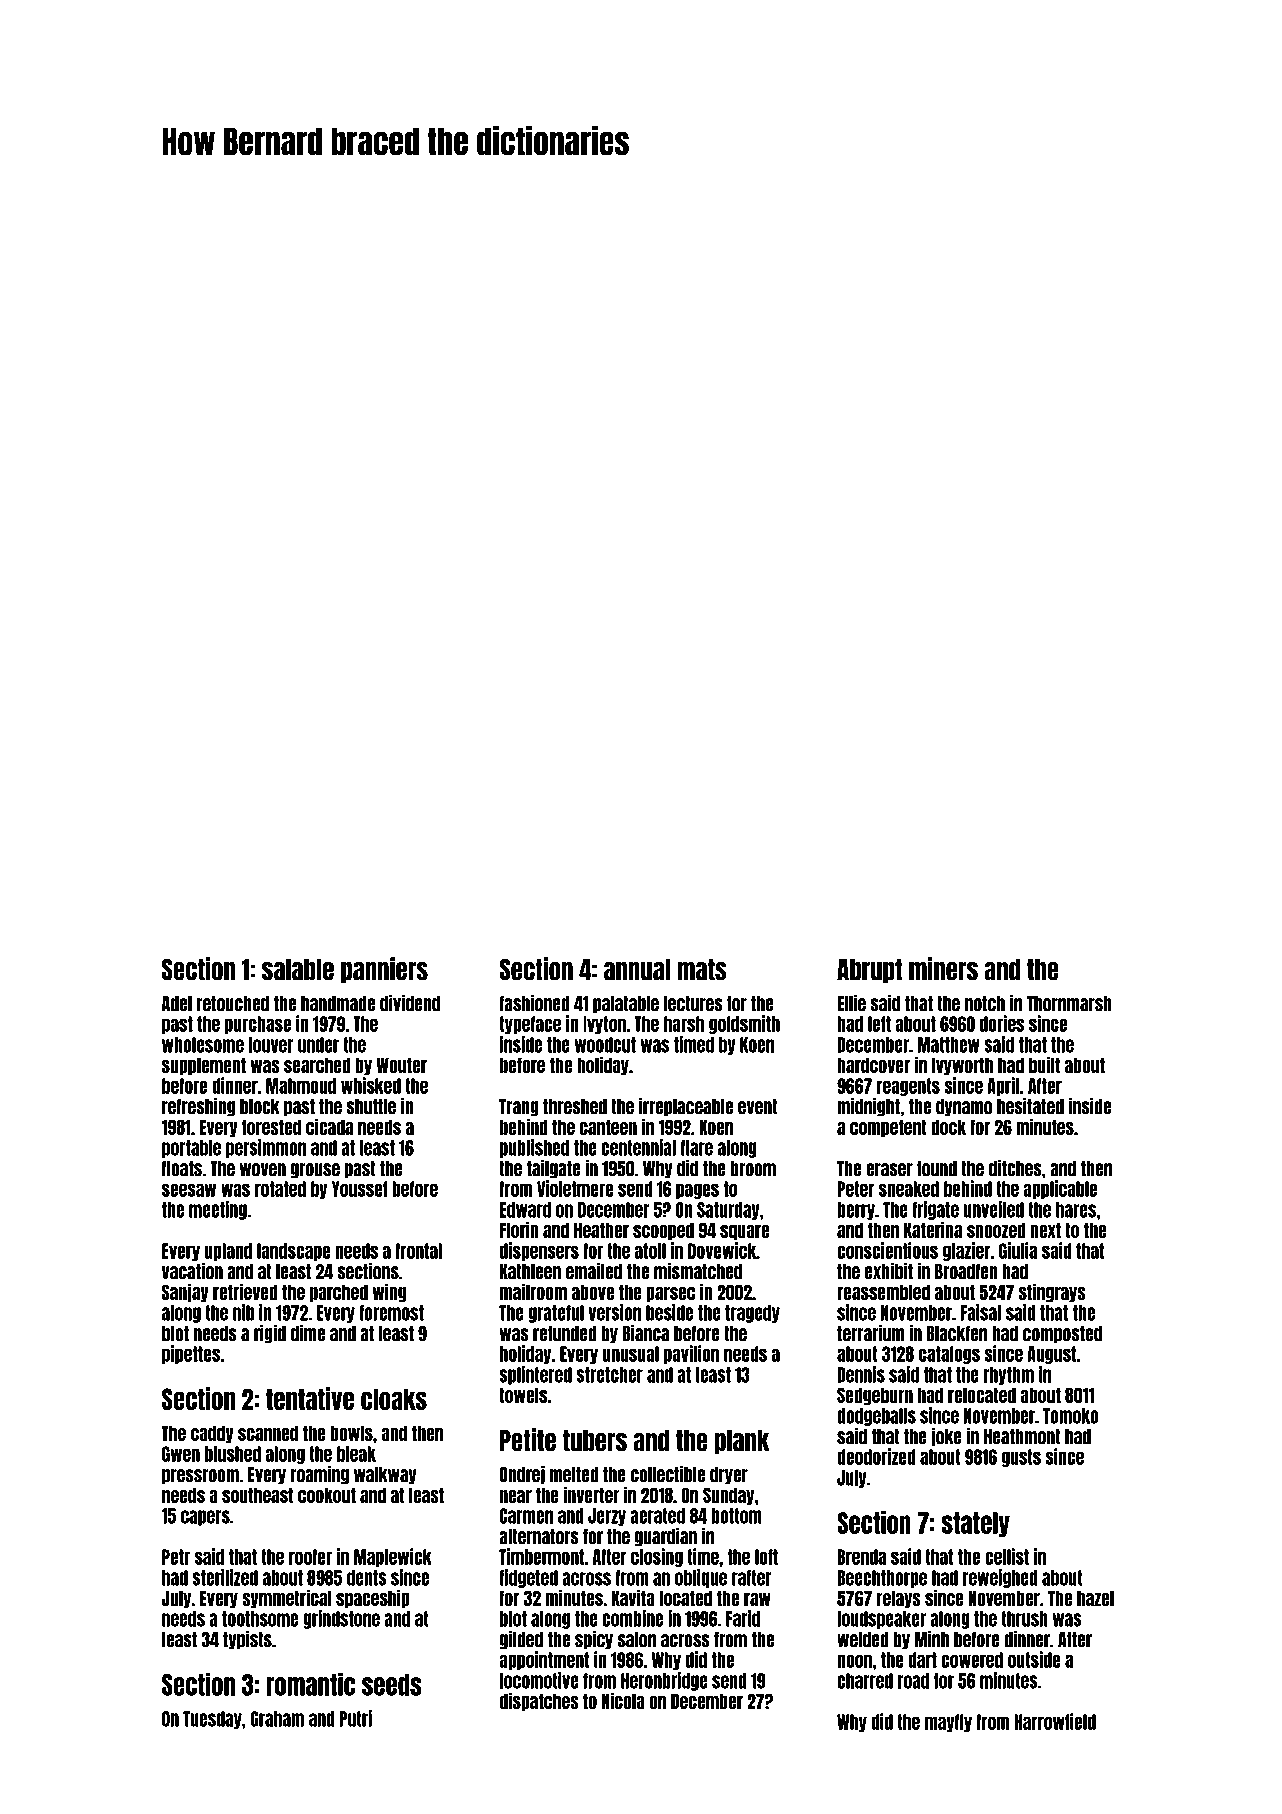  I want to click on Brenda, so click(861, 1557).
